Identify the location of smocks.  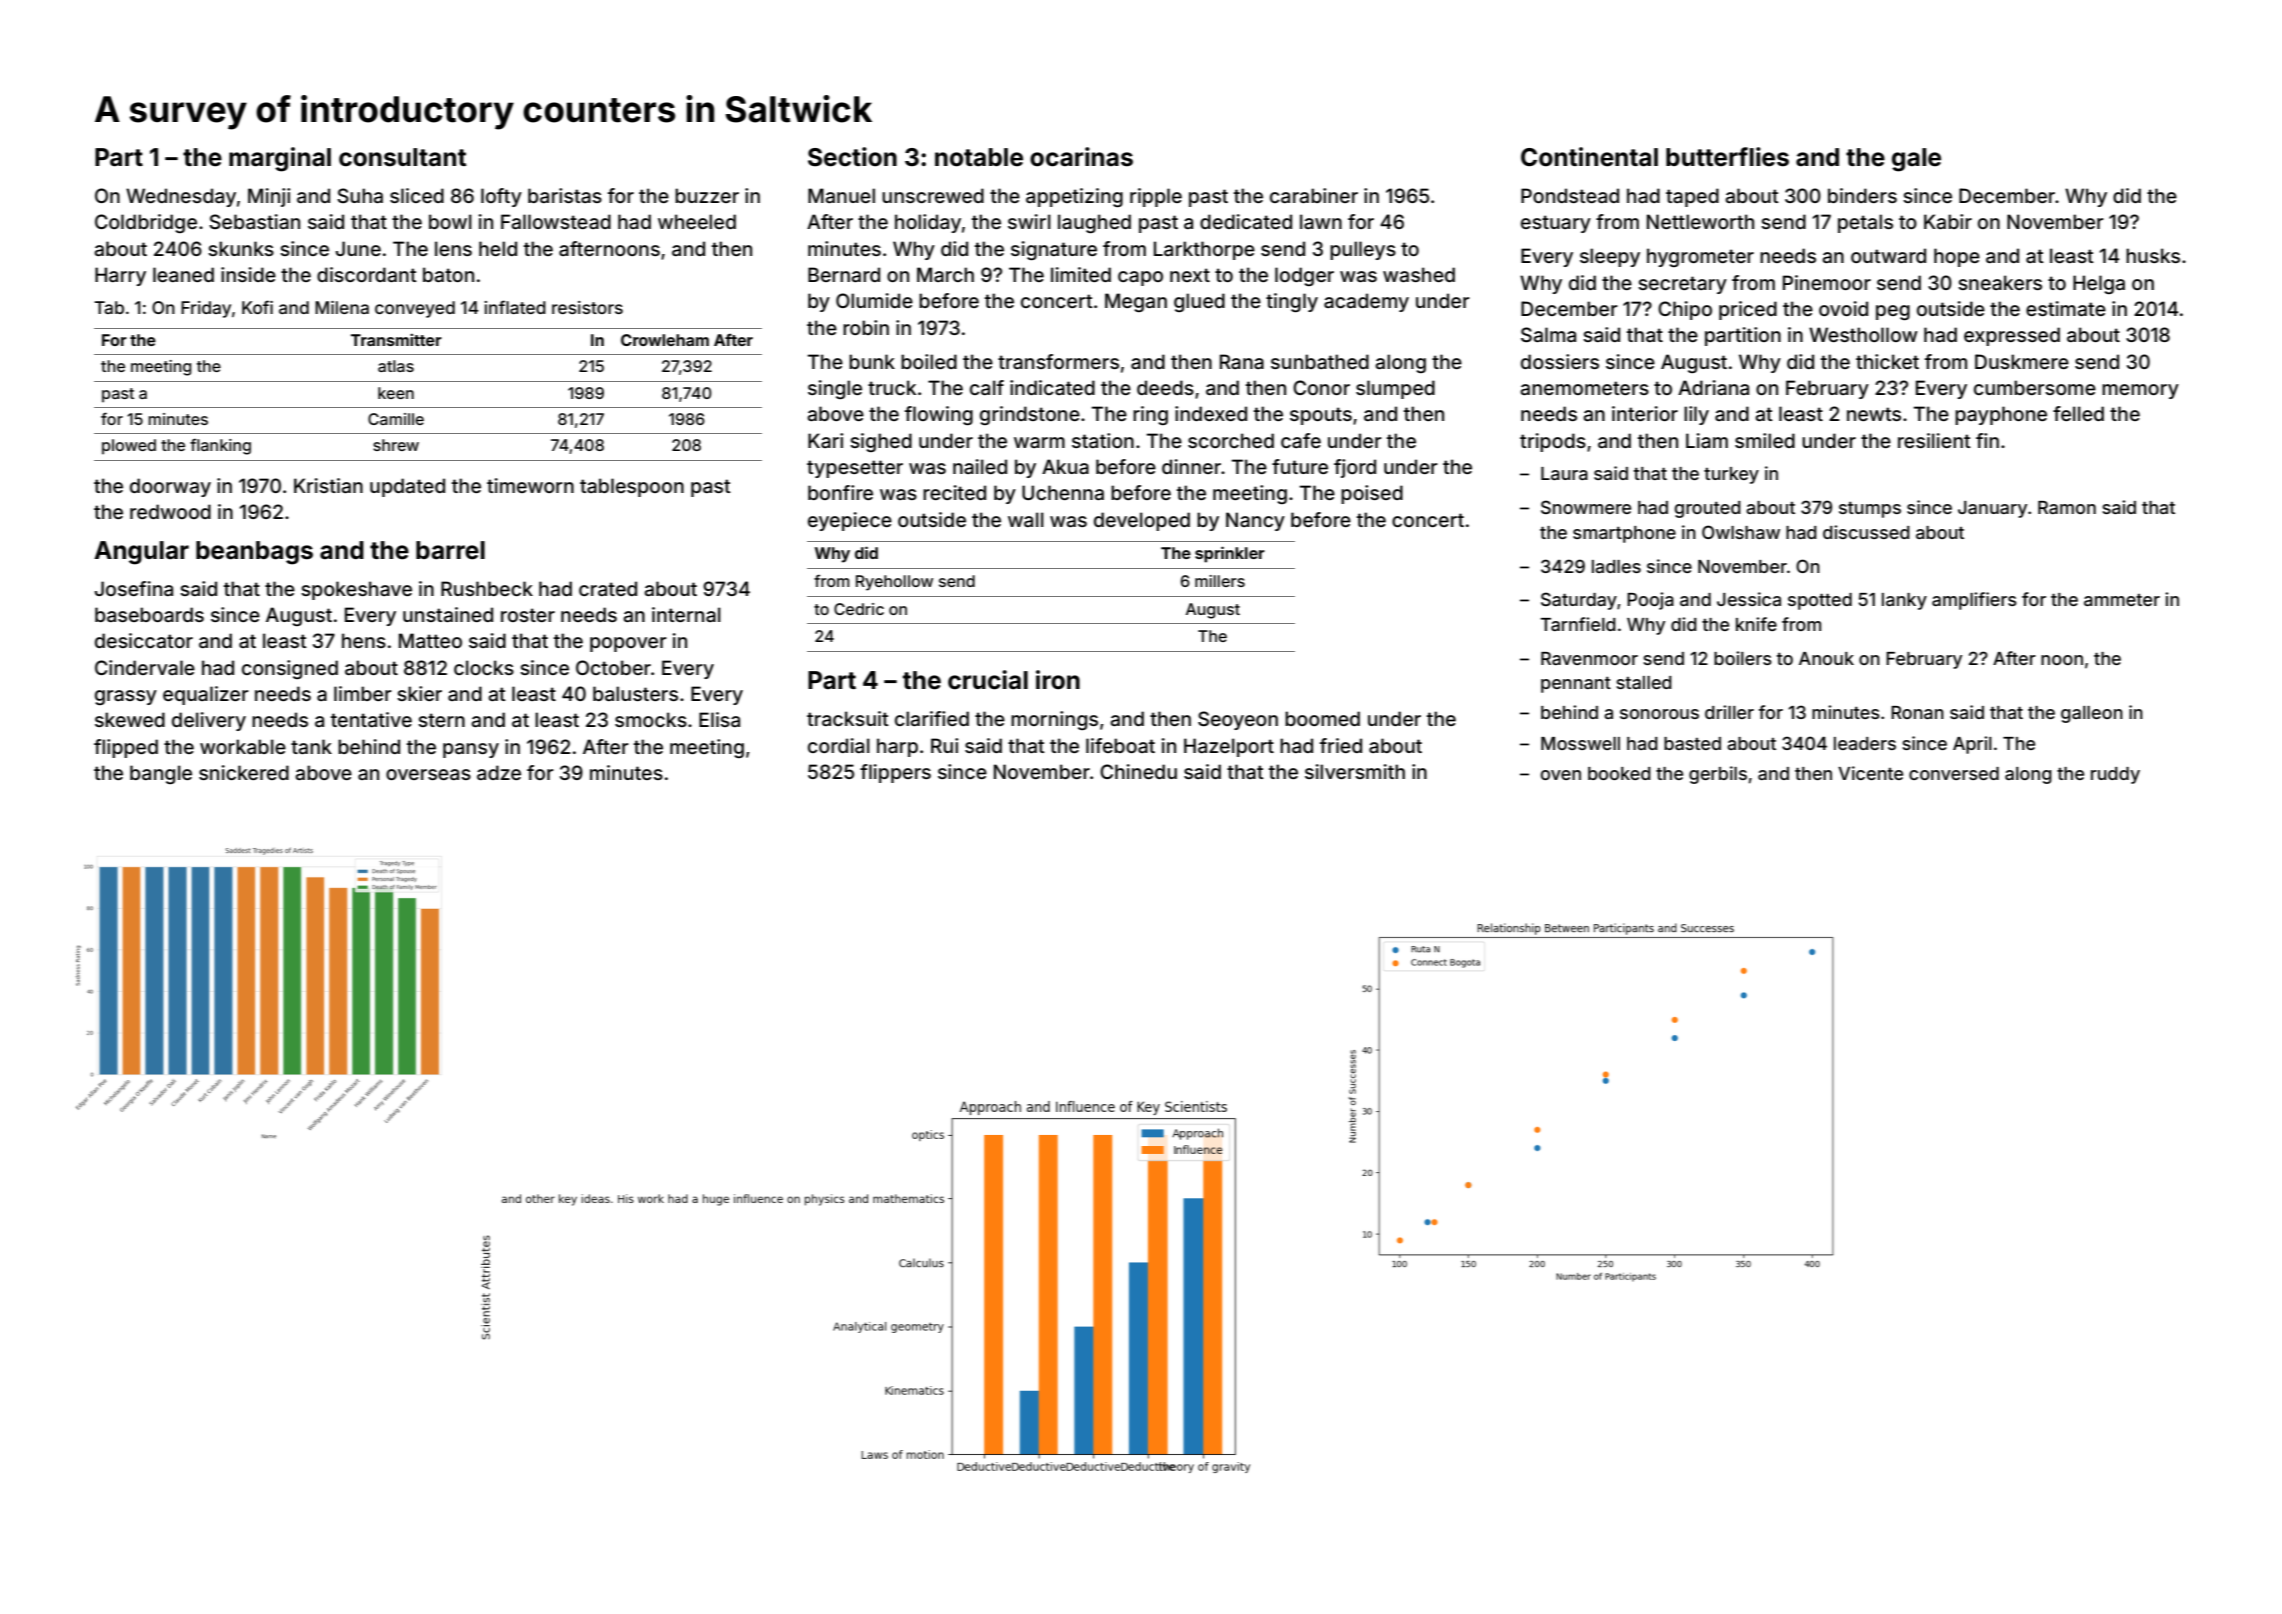
(651, 719).
